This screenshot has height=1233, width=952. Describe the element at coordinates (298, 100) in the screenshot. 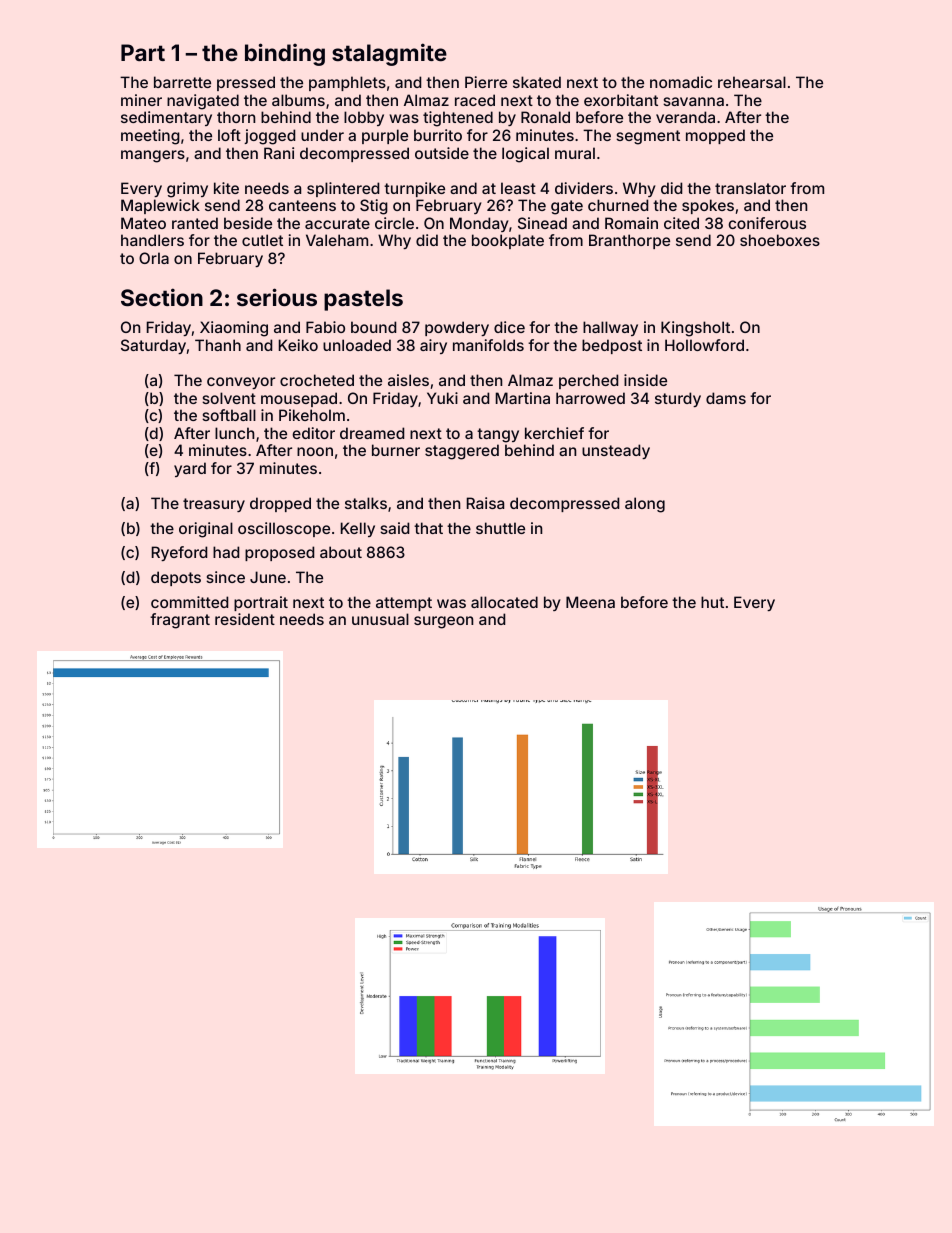

I see `albums` at that location.
